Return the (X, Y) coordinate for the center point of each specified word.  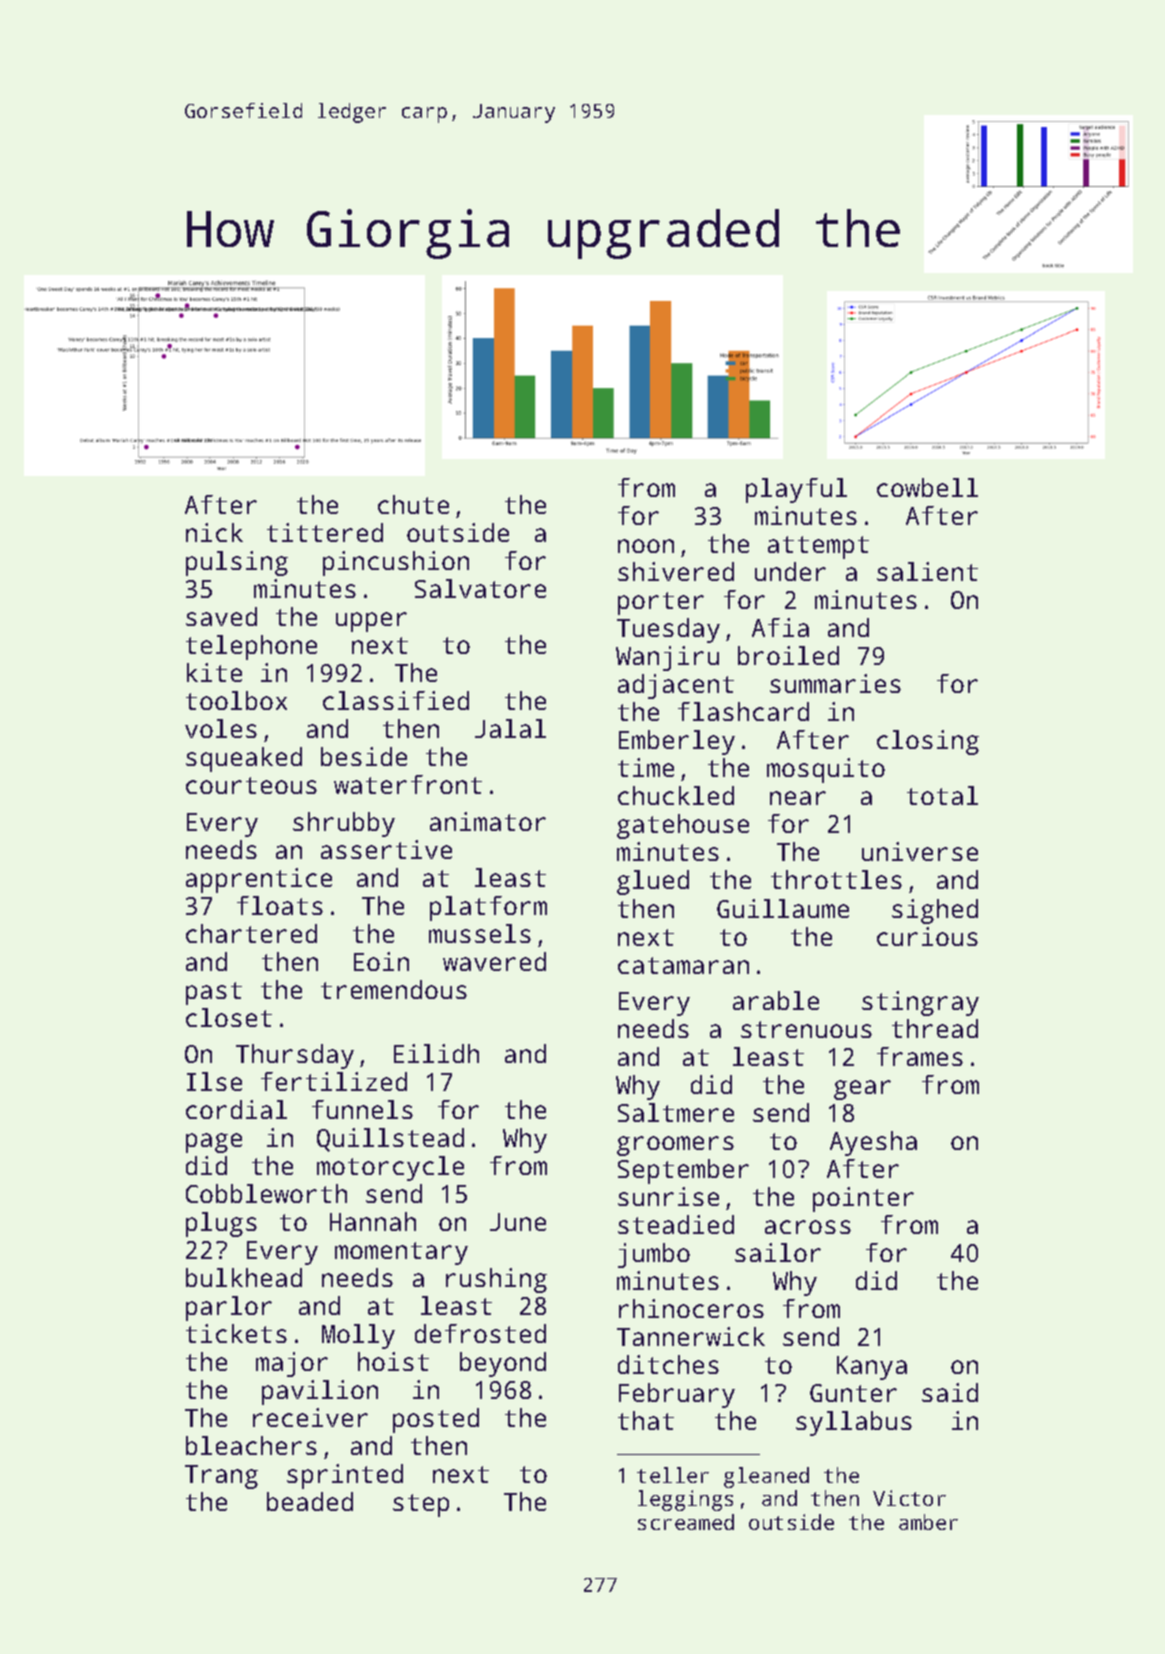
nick (214, 532)
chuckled (676, 795)
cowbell (927, 487)
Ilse (214, 1081)
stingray (920, 1003)
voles (221, 728)
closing (928, 742)
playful (796, 490)
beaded (310, 1501)
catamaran (683, 965)
